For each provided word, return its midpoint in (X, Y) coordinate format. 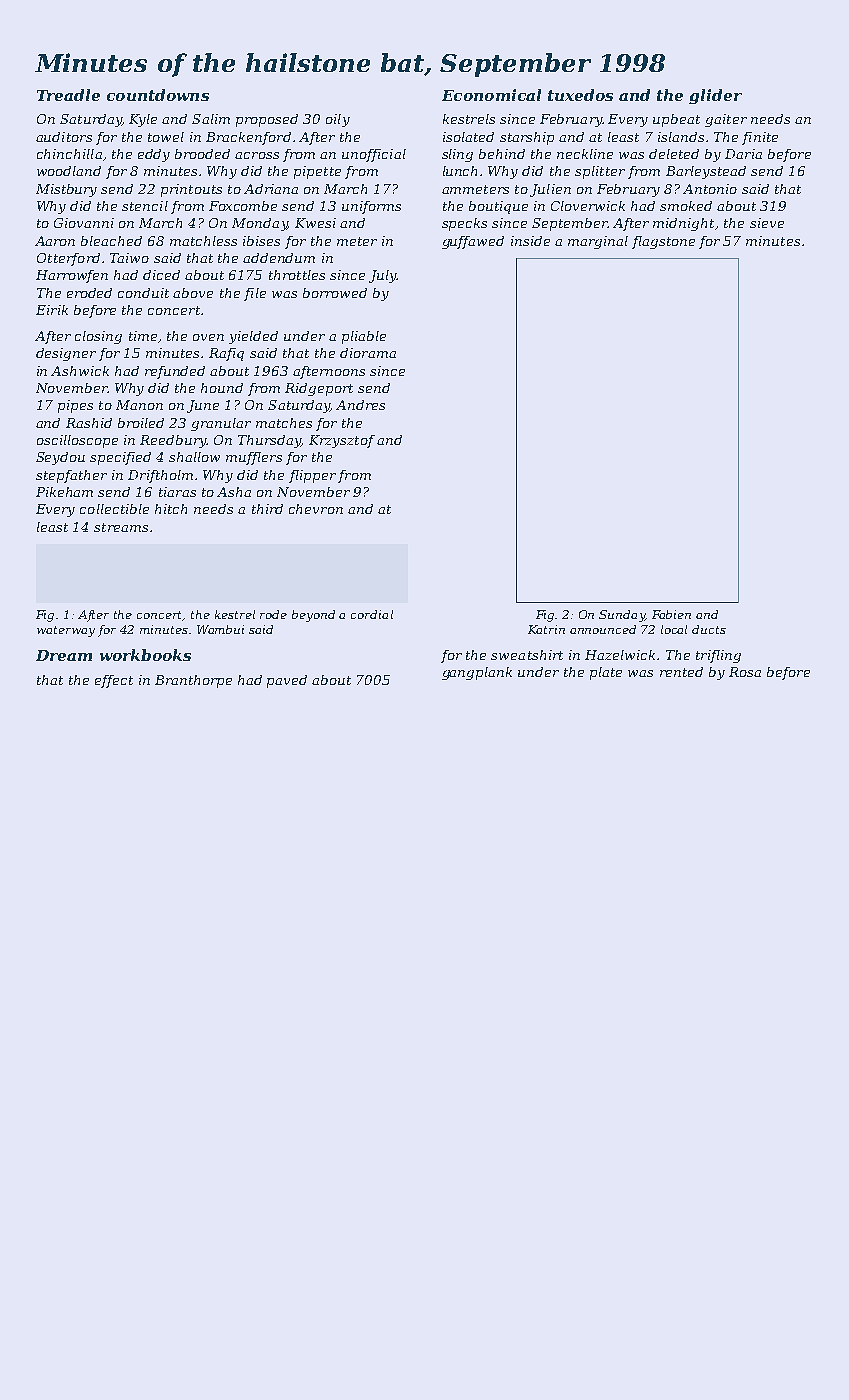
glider (715, 96)
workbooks (145, 655)
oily (338, 120)
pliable (364, 337)
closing (98, 337)
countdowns (158, 95)
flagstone (663, 242)
